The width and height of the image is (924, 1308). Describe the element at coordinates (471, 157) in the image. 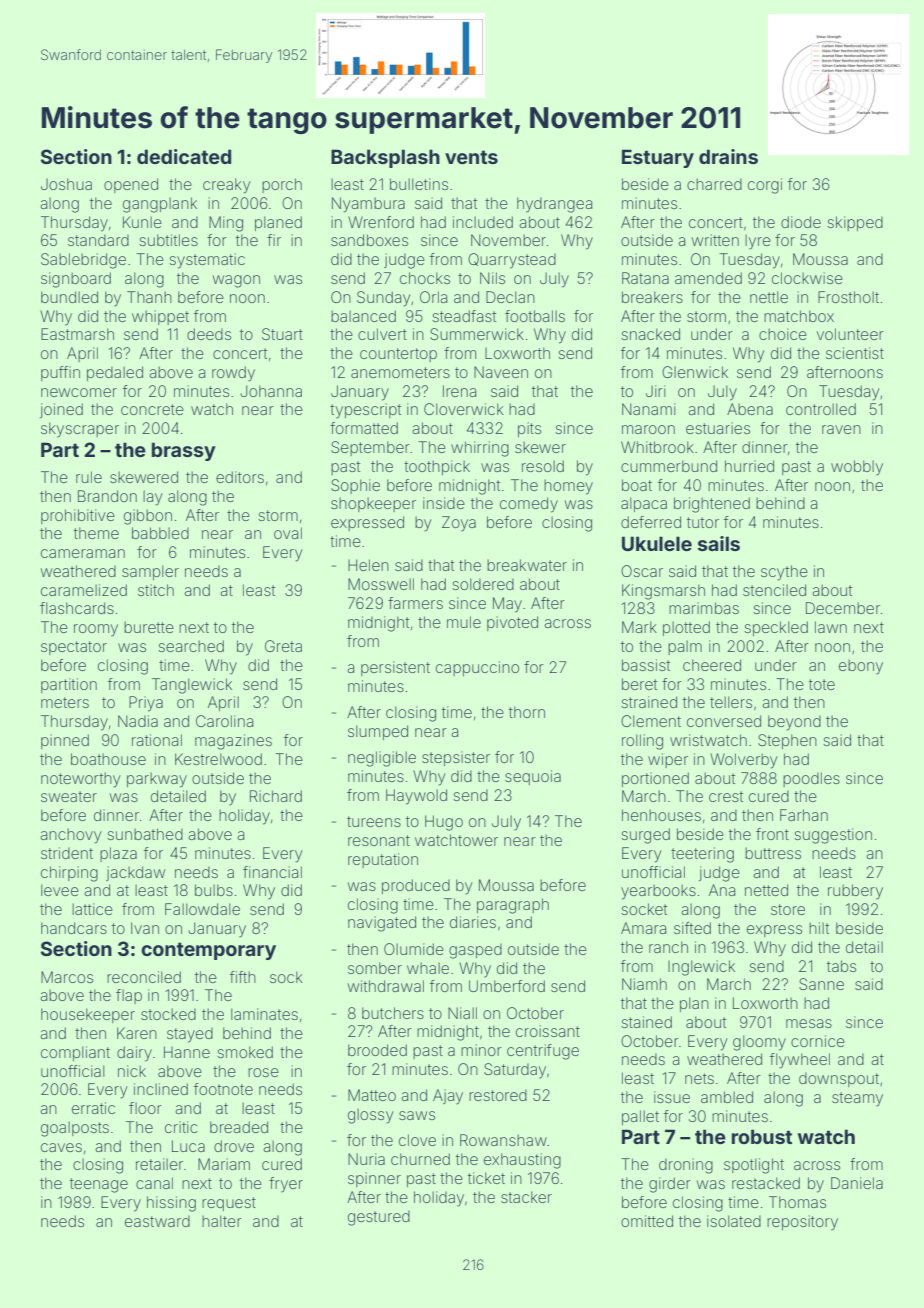

I see `vents` at that location.
